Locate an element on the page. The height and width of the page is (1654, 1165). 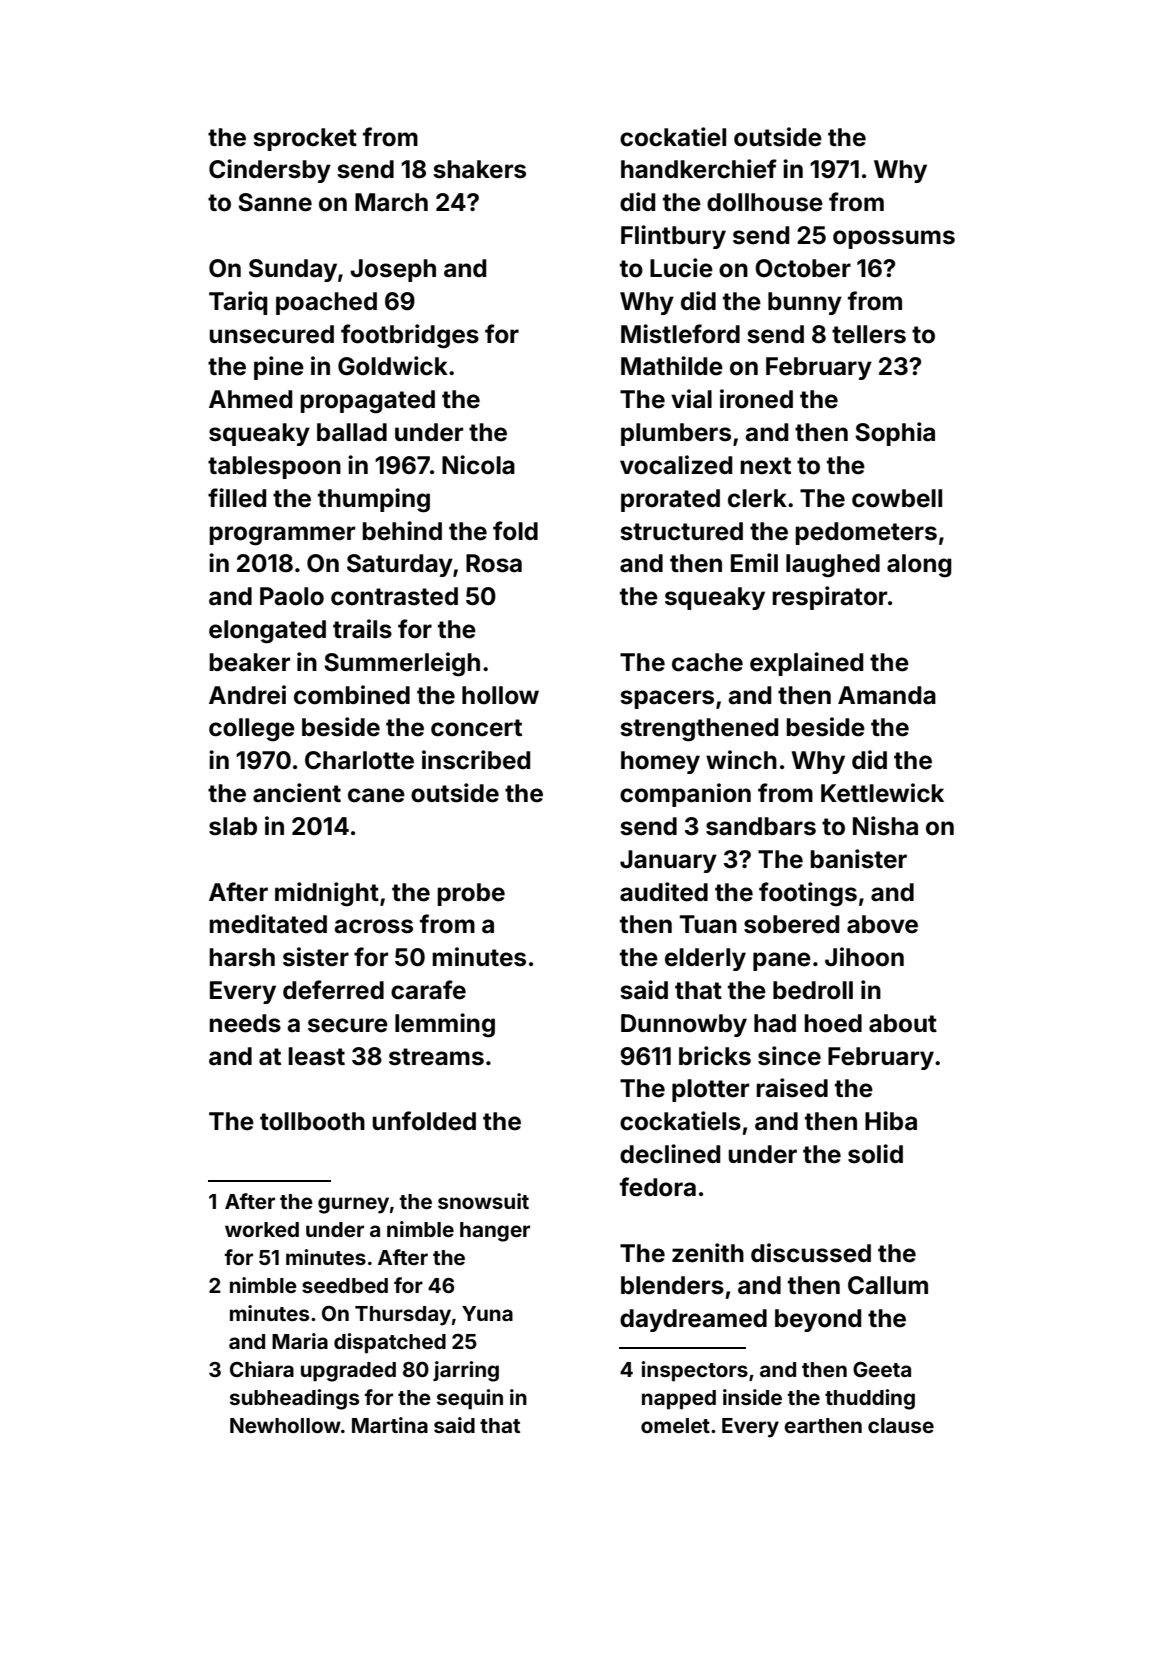
shakers is located at coordinates (479, 169).
